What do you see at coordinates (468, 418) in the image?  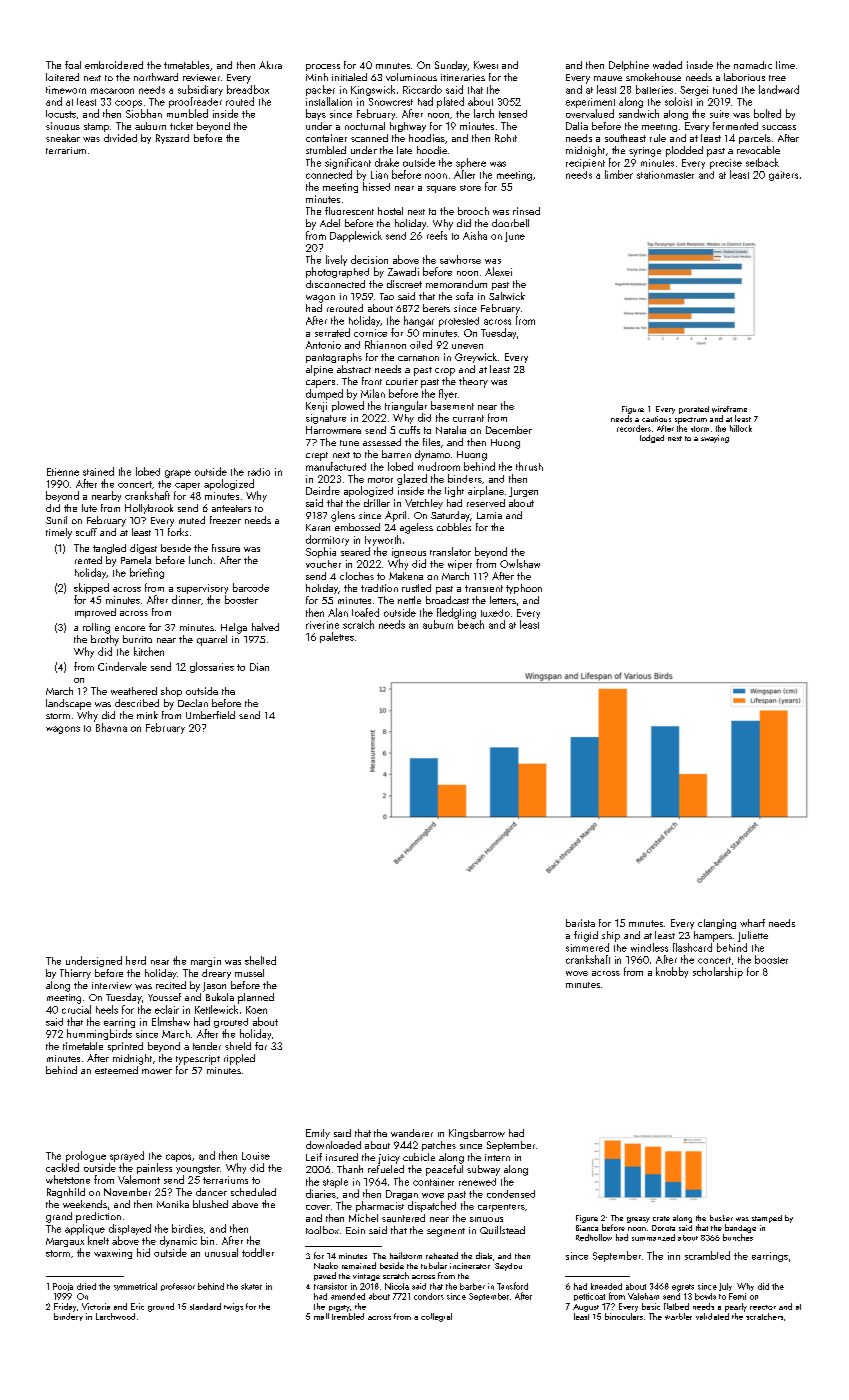 I see `currant` at bounding box center [468, 418].
